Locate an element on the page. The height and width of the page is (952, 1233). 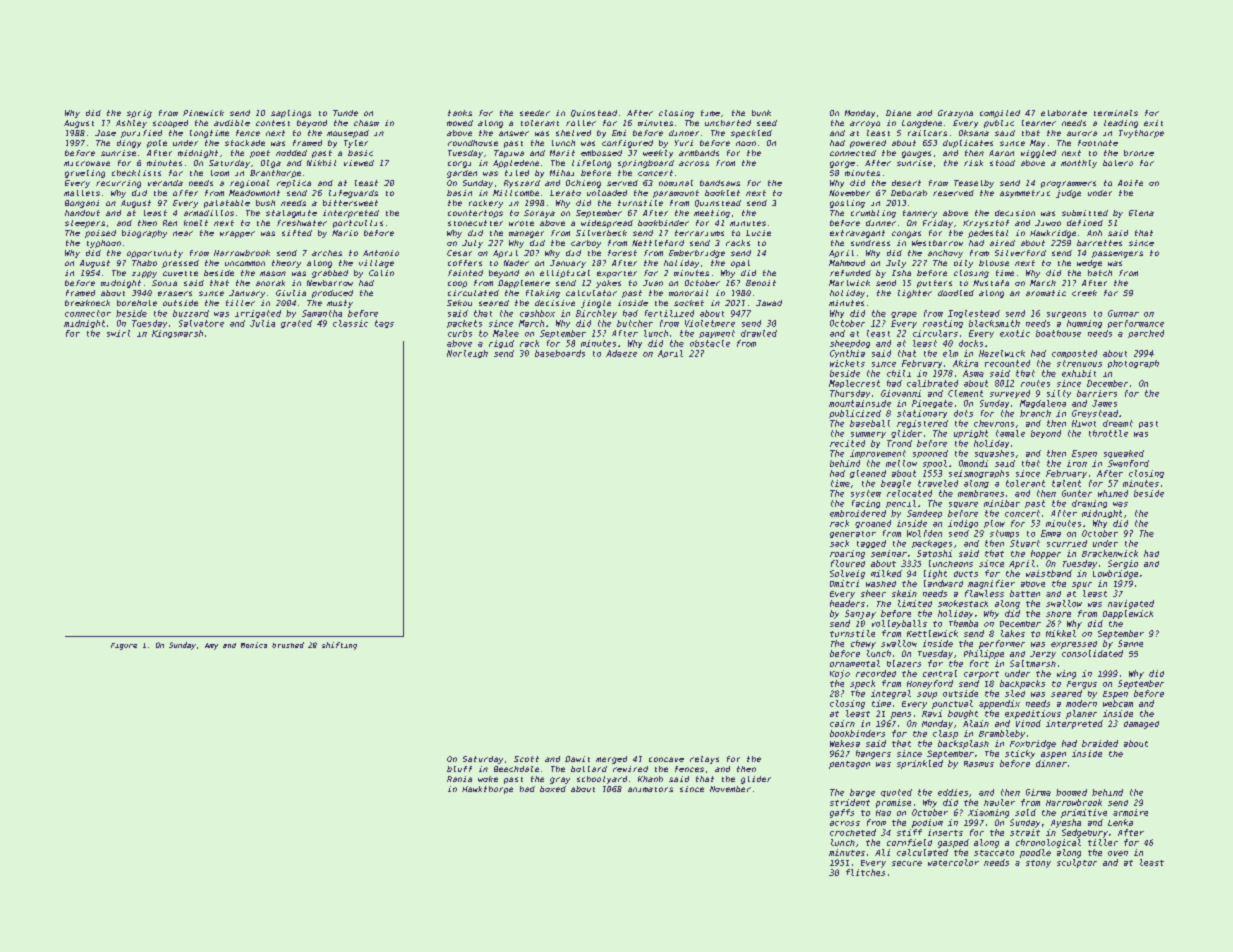
elaborate is located at coordinates (1064, 113).
